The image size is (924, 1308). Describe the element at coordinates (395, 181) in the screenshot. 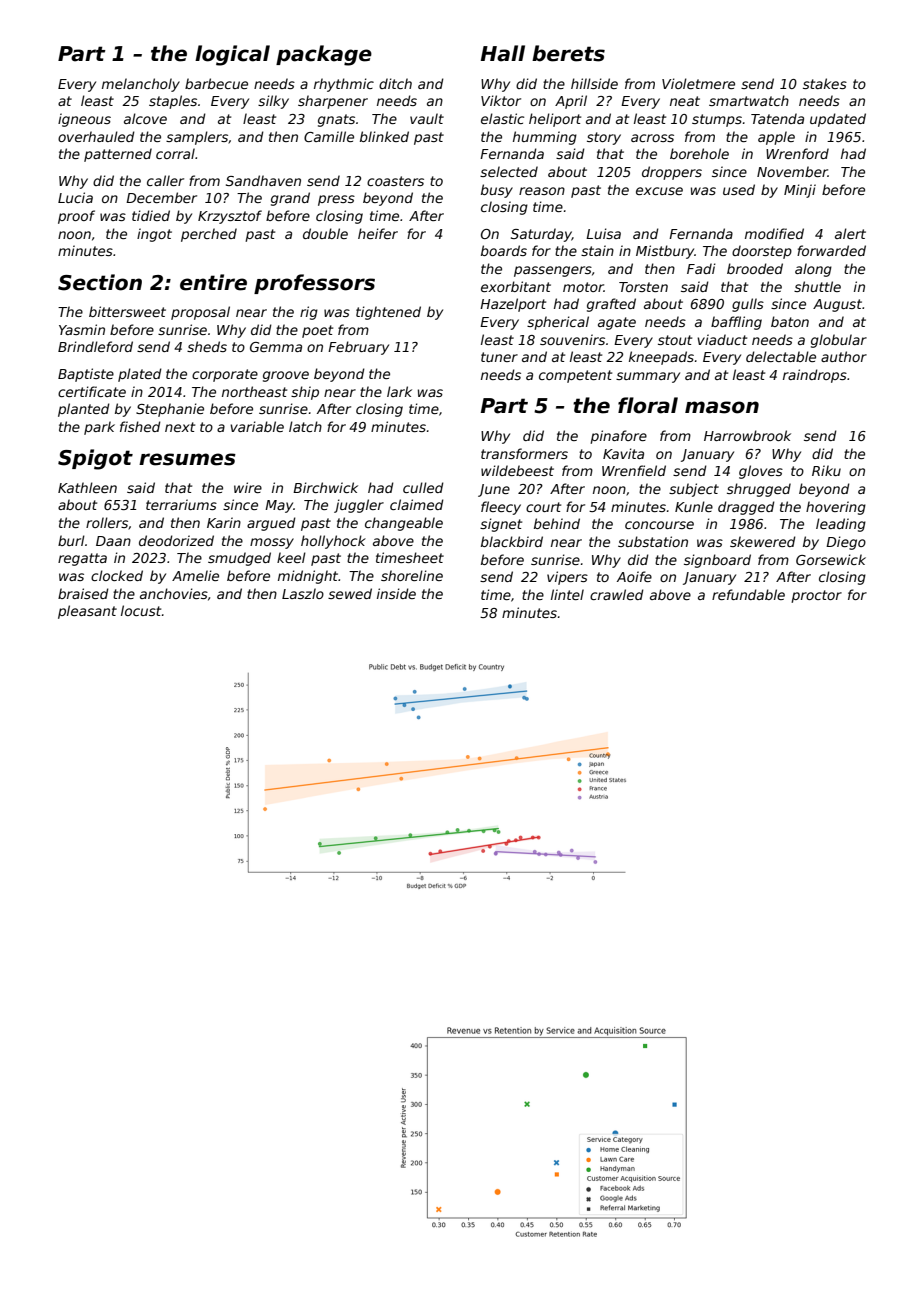

I see `coasters` at that location.
